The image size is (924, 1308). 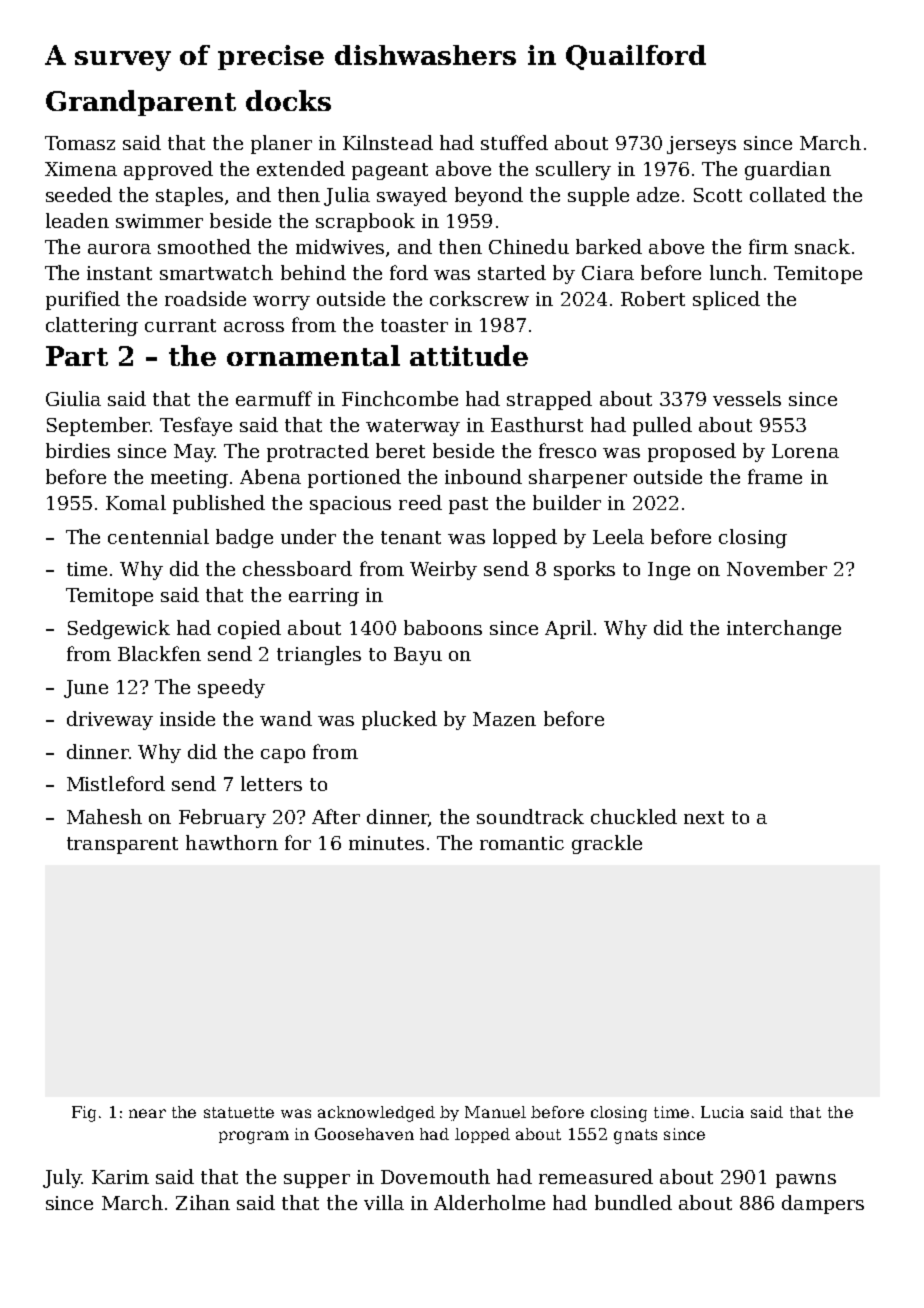 What do you see at coordinates (608, 273) in the screenshot?
I see `Ciara` at bounding box center [608, 273].
